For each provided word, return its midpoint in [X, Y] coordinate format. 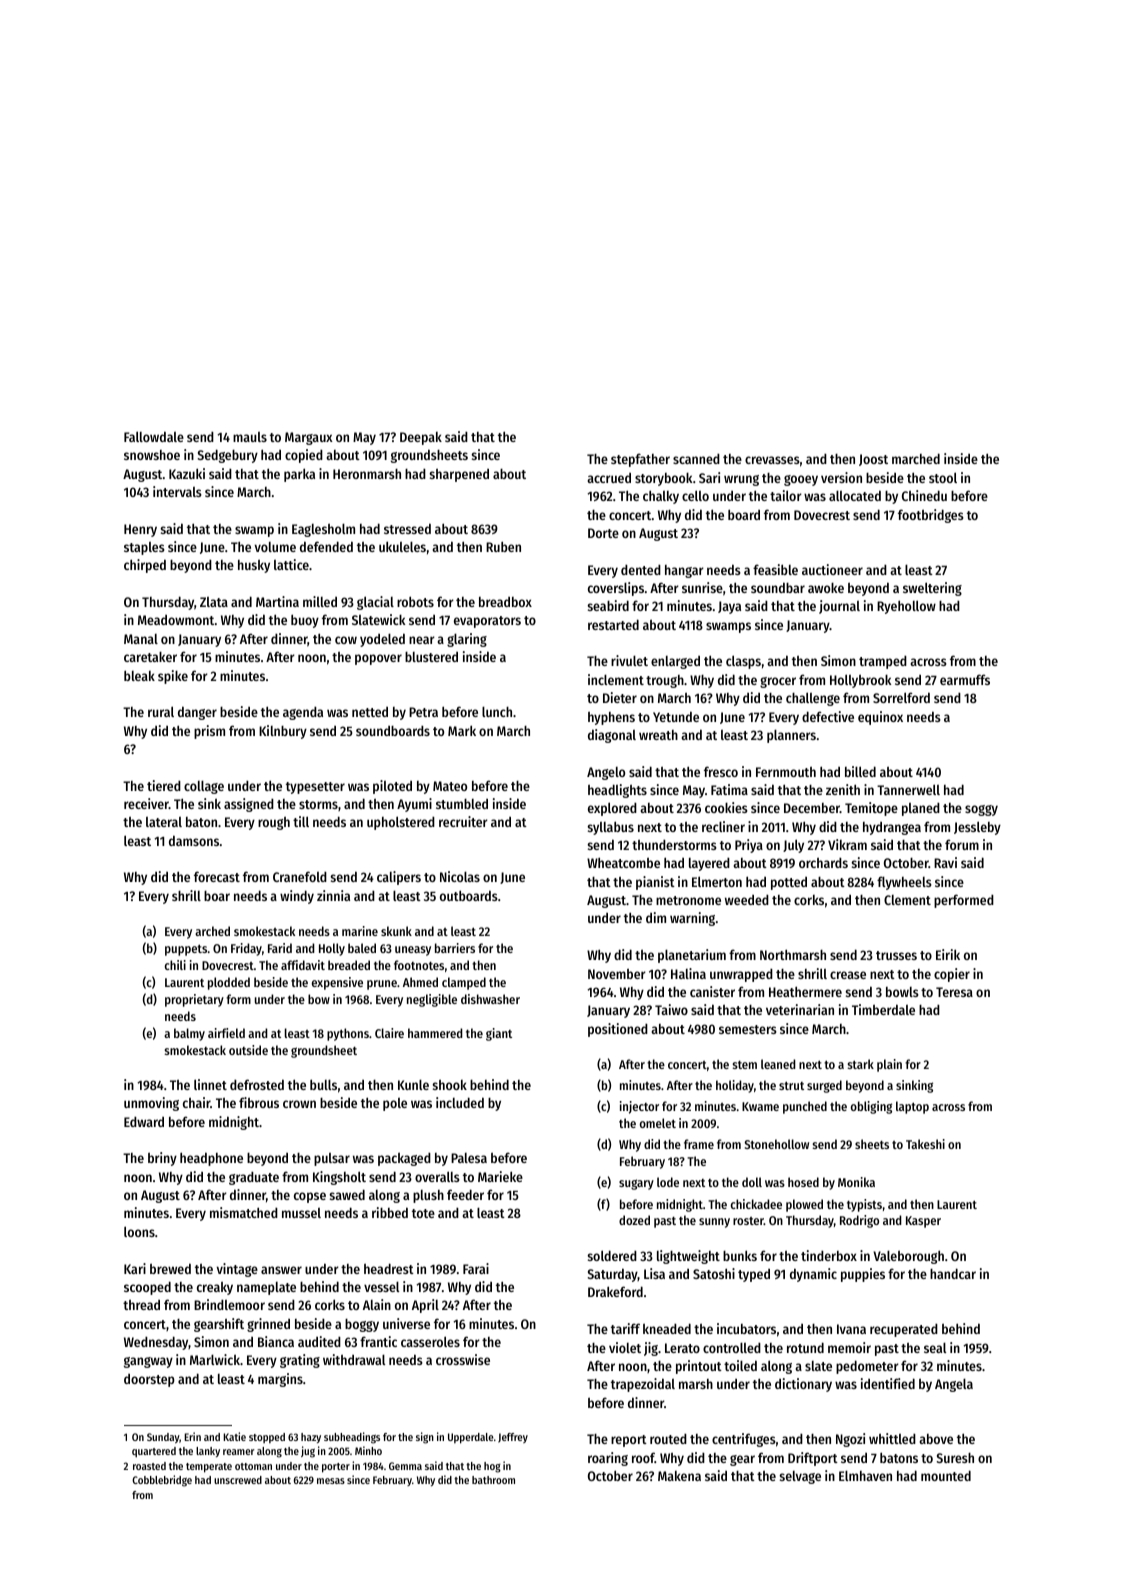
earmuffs [965, 679]
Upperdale [471, 1438]
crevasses [772, 460]
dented [641, 570]
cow [346, 640]
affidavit [303, 965]
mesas [331, 1481]
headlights [617, 791]
